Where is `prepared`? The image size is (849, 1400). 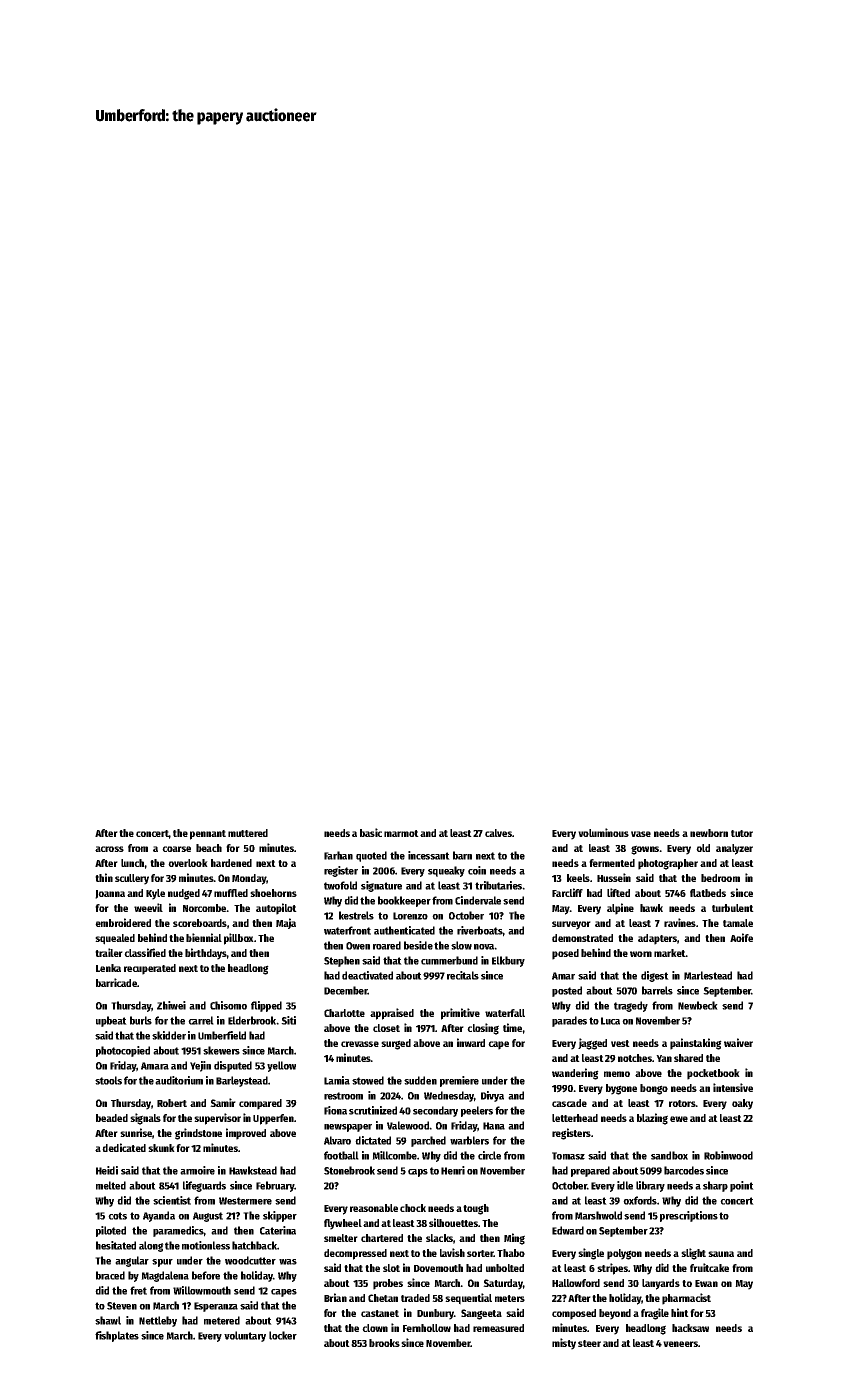 prepared is located at coordinates (590, 1171).
